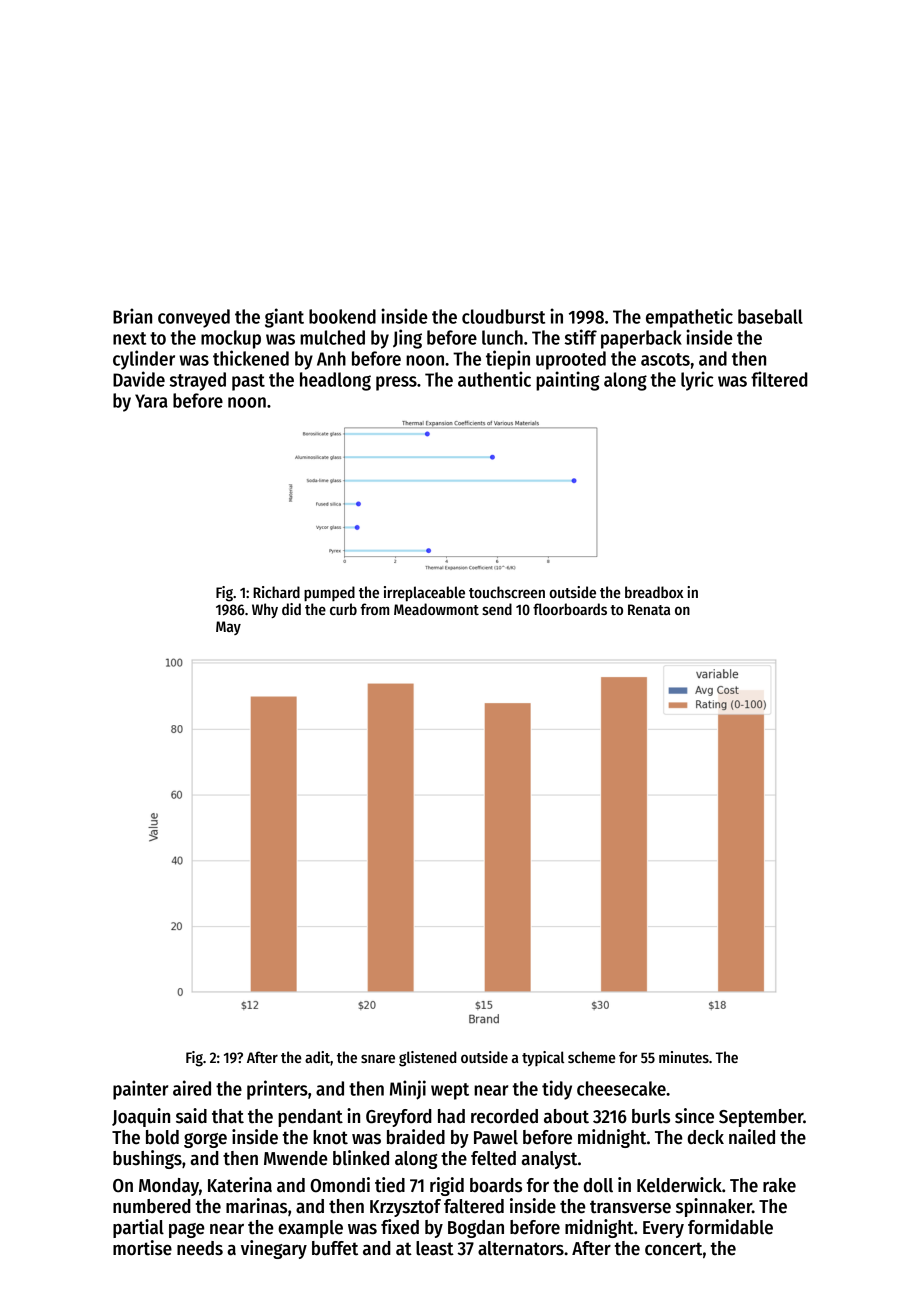  What do you see at coordinates (770, 316) in the screenshot?
I see `baseball` at bounding box center [770, 316].
